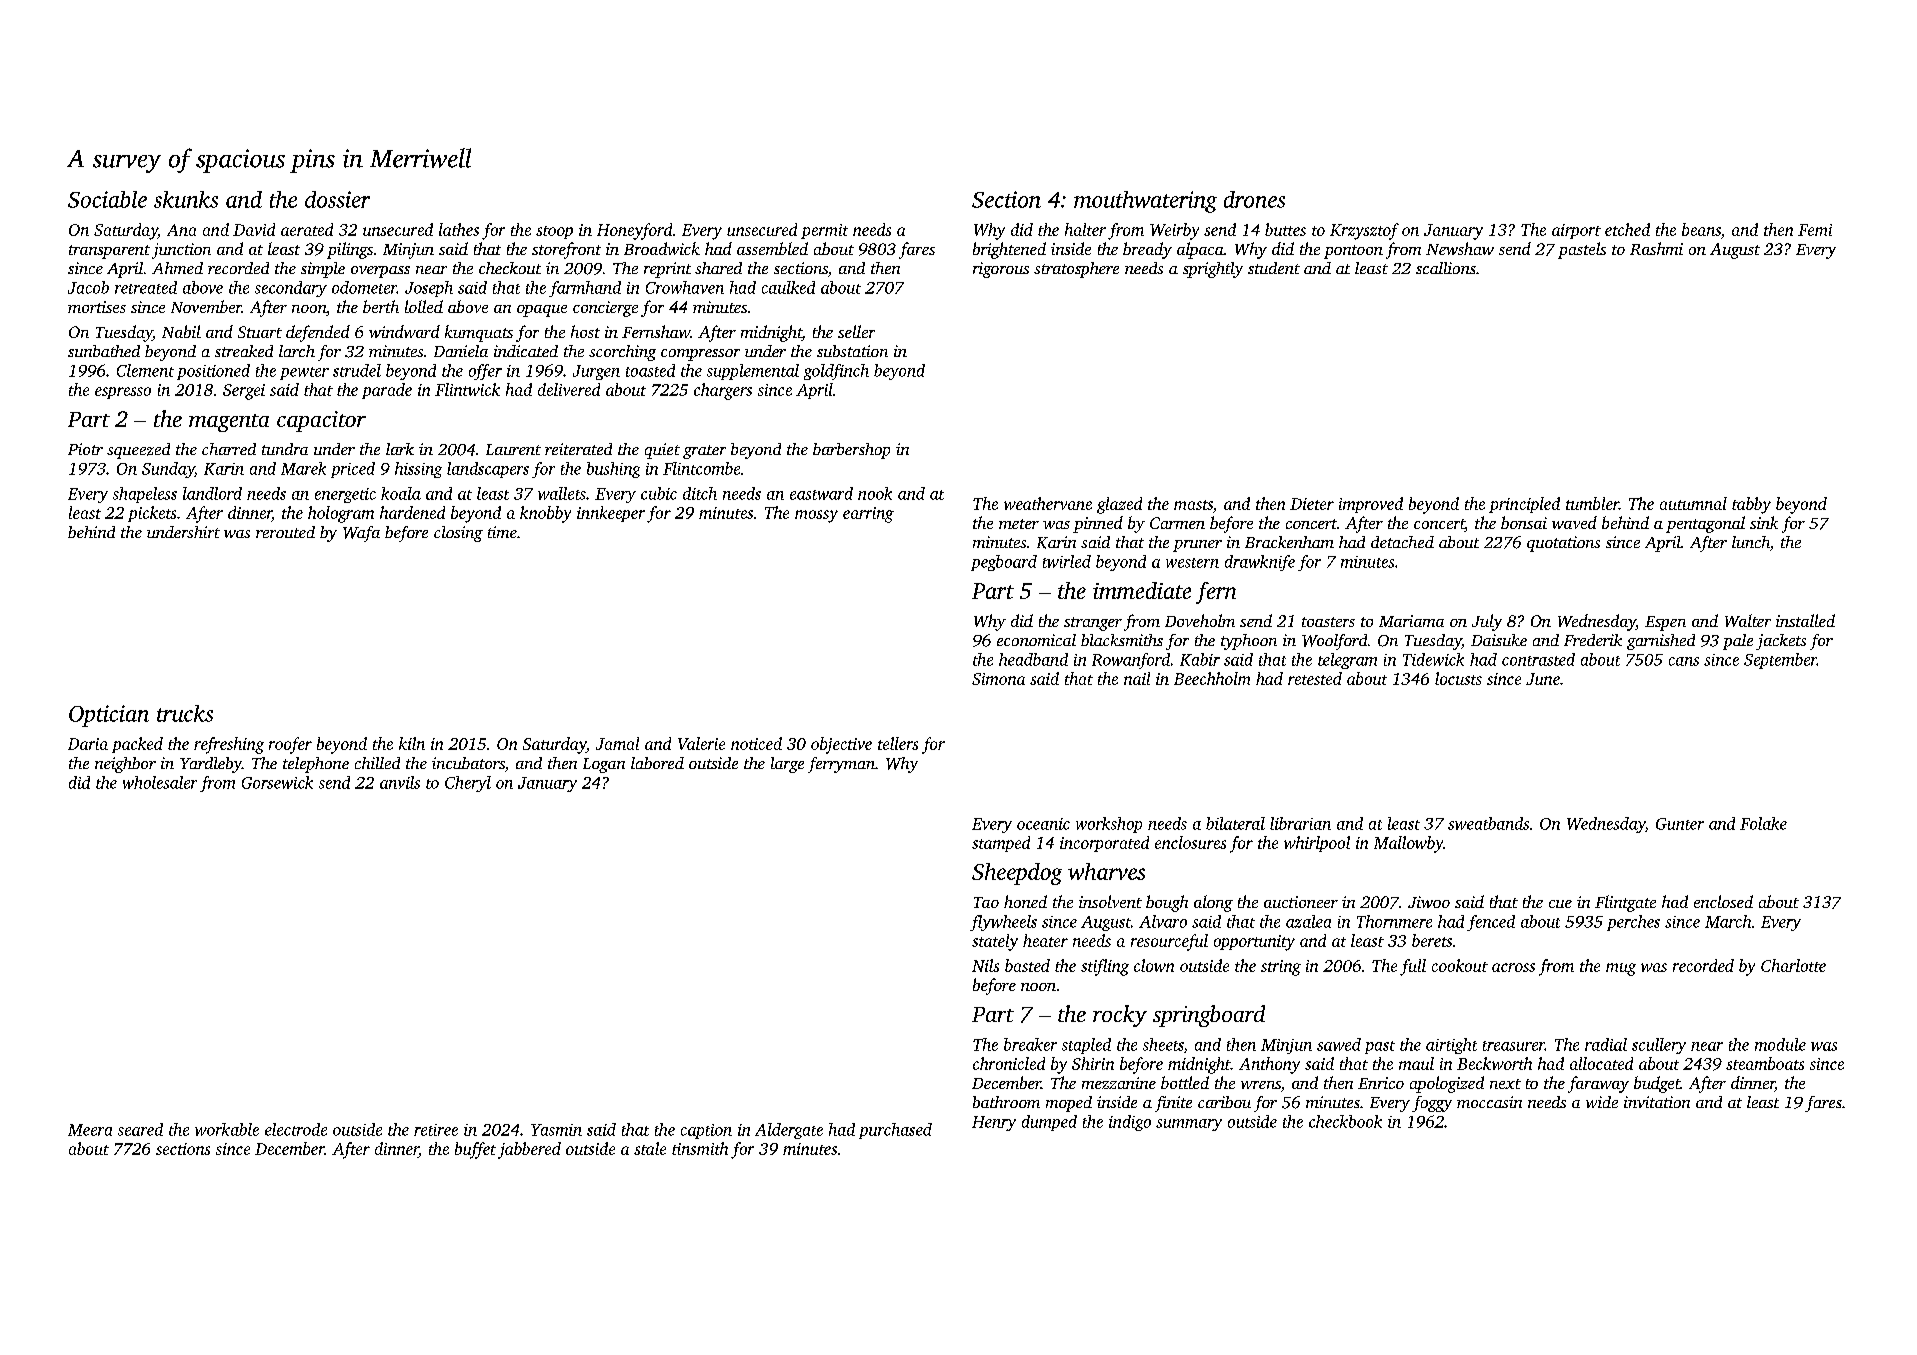 Image resolution: width=1917 pixels, height=1355 pixels. I want to click on wharves, so click(1106, 871).
